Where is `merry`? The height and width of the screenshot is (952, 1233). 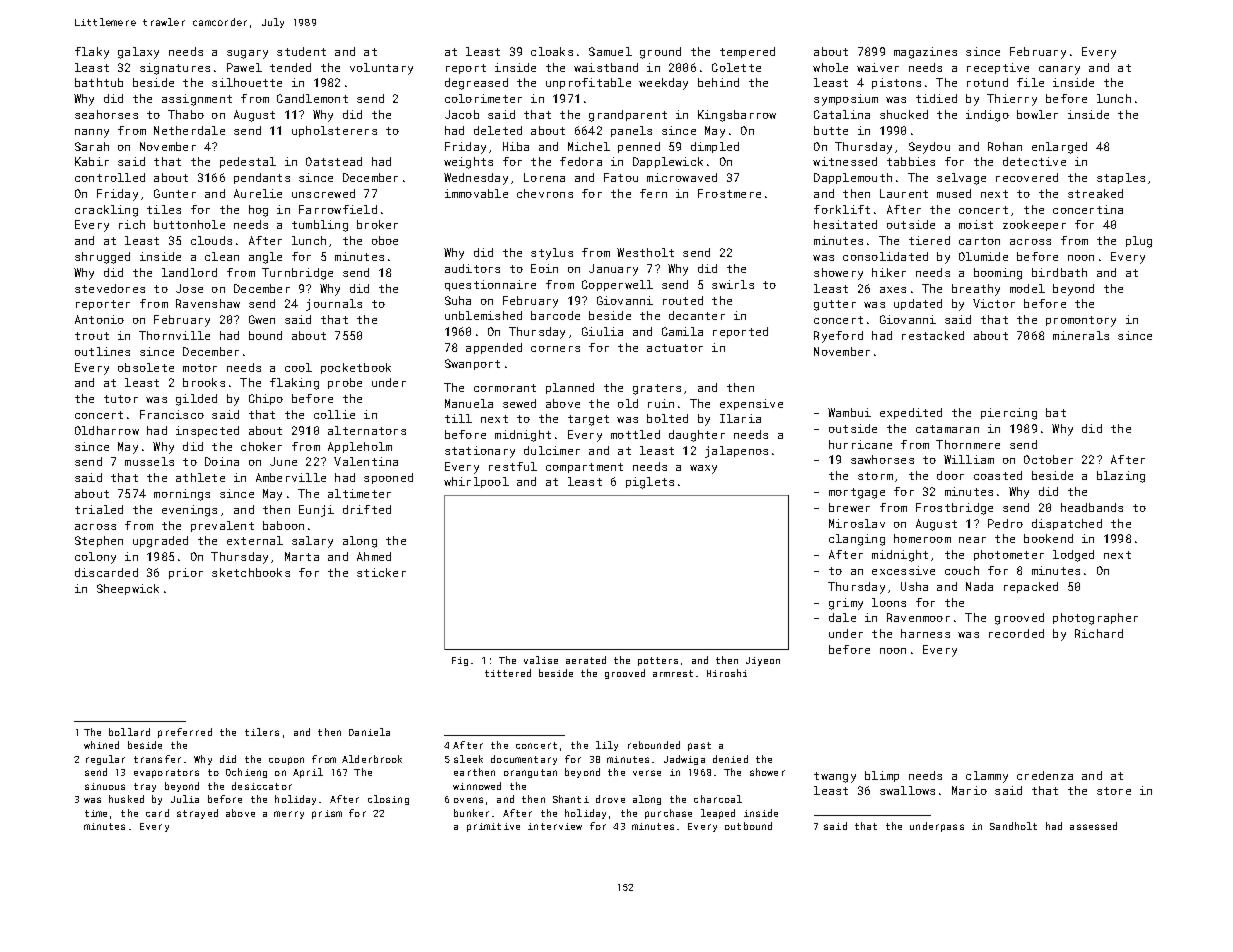
merry is located at coordinates (289, 815).
